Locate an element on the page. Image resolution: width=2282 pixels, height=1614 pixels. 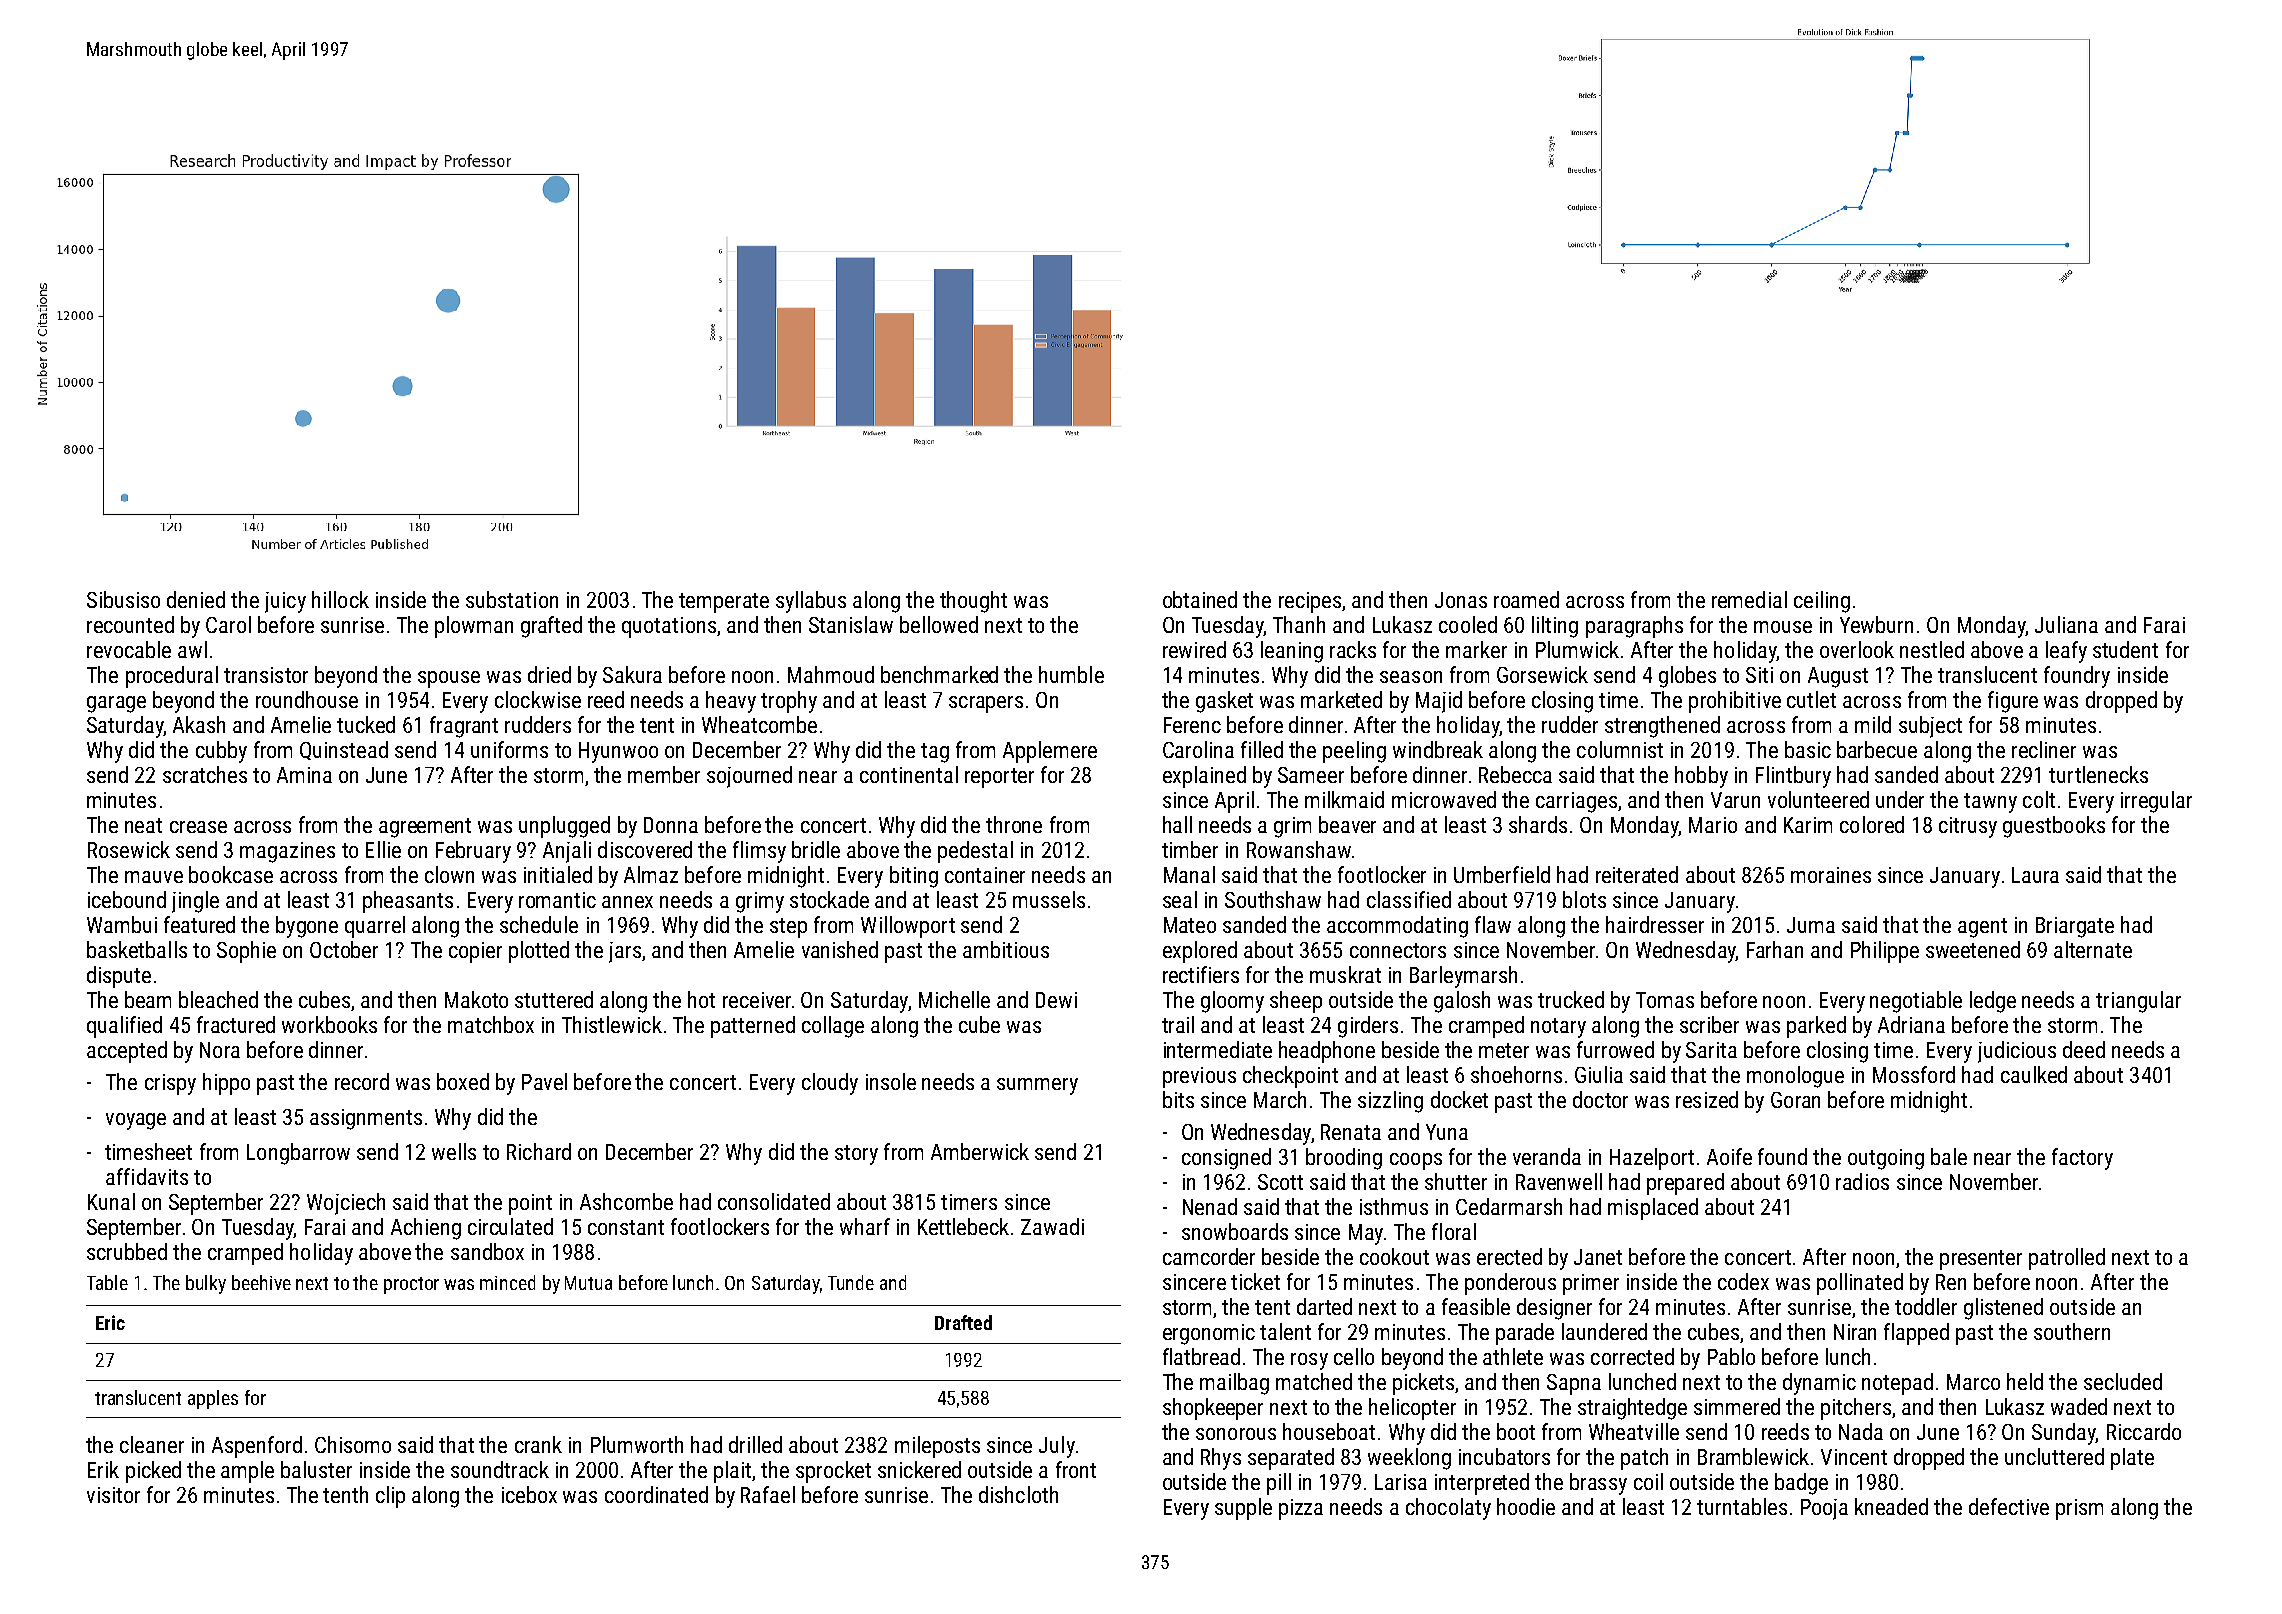
voyage is located at coordinates (136, 1121).
